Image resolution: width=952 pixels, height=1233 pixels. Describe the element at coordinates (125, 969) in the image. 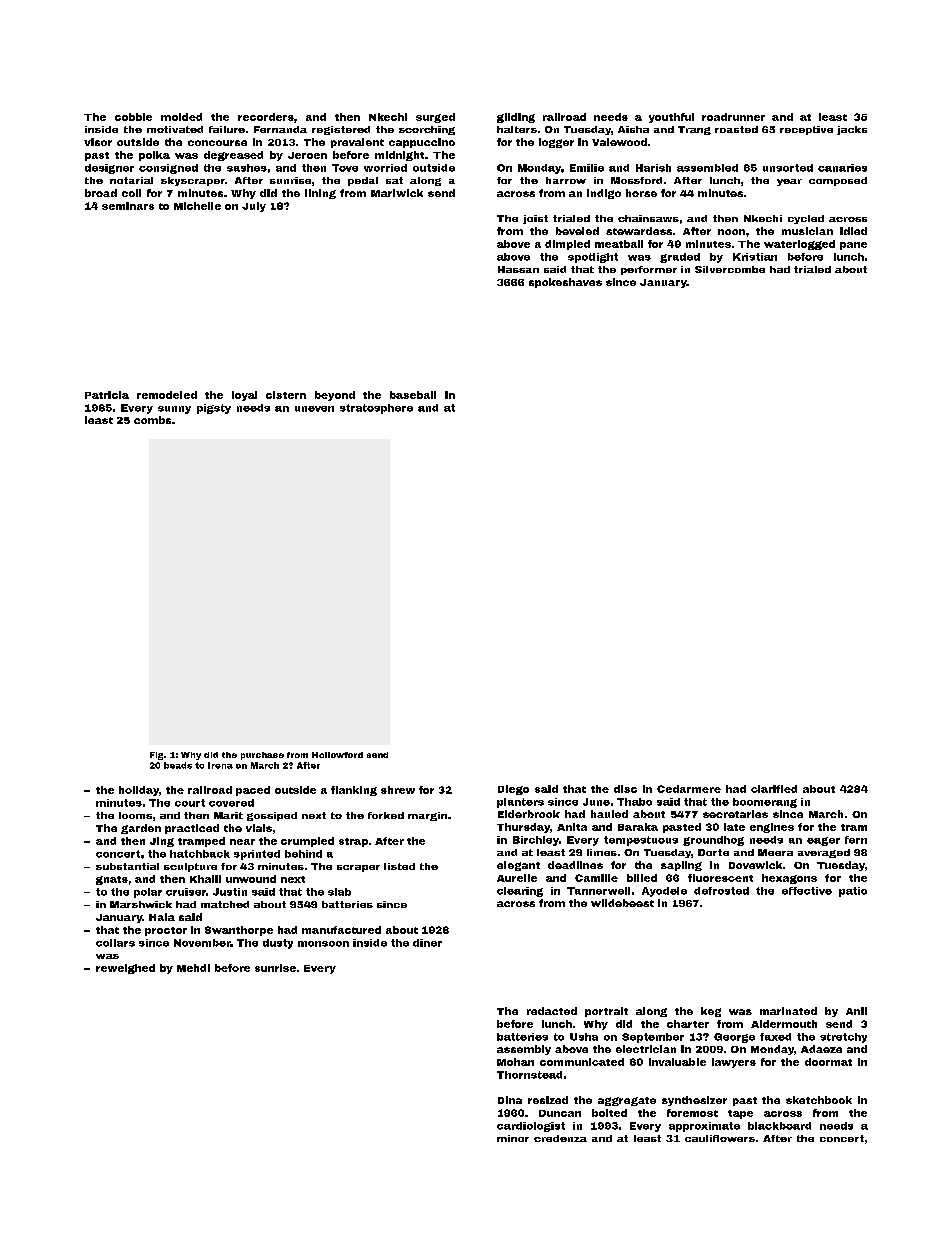

I see `reweighed` at that location.
